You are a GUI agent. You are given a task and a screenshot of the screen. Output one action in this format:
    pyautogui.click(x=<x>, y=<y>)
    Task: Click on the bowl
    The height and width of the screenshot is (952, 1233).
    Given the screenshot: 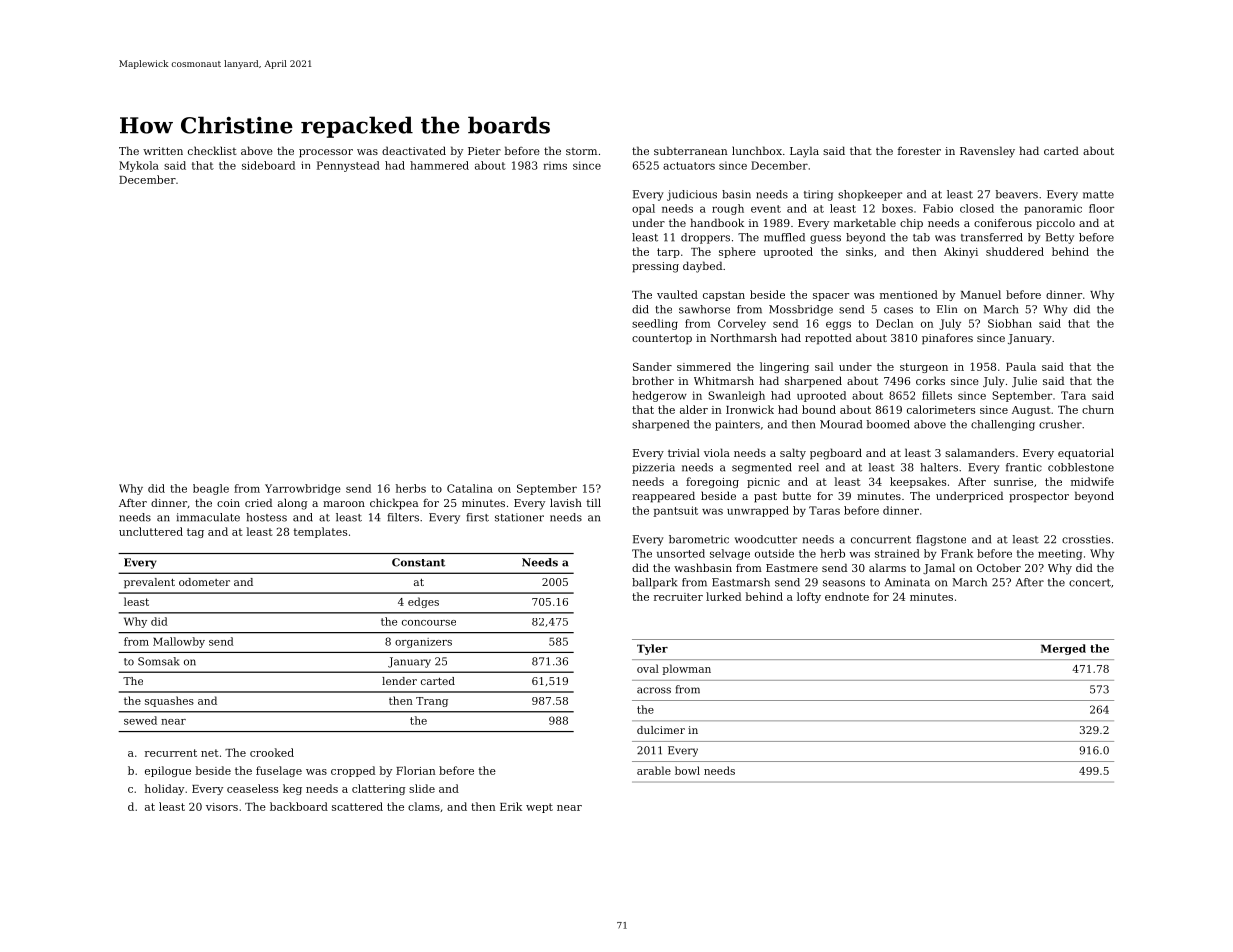 What is the action you would take?
    pyautogui.click(x=687, y=770)
